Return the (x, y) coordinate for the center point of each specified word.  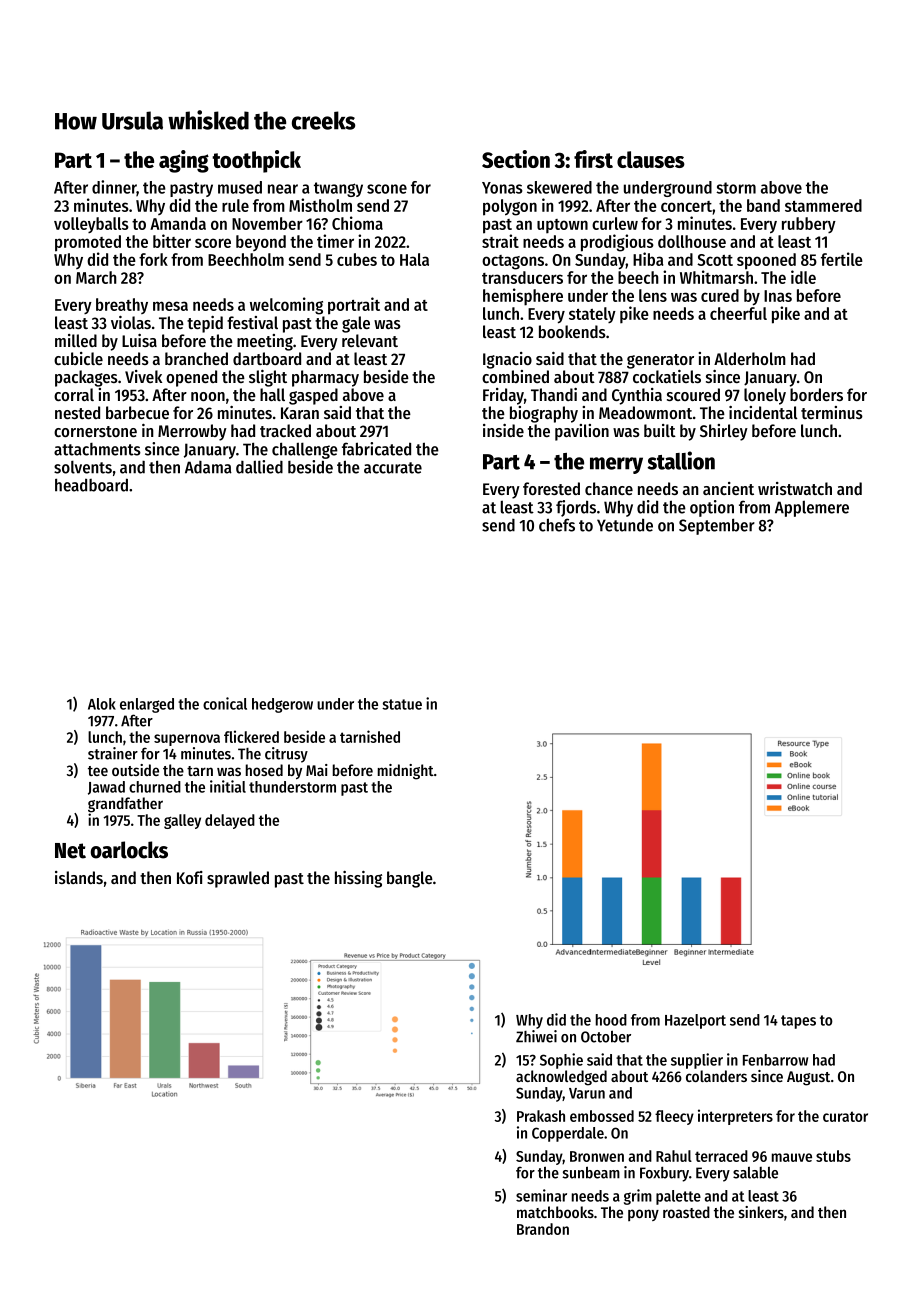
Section (516, 159)
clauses (651, 159)
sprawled (238, 879)
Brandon (543, 1229)
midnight (406, 772)
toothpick (256, 161)
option (712, 508)
